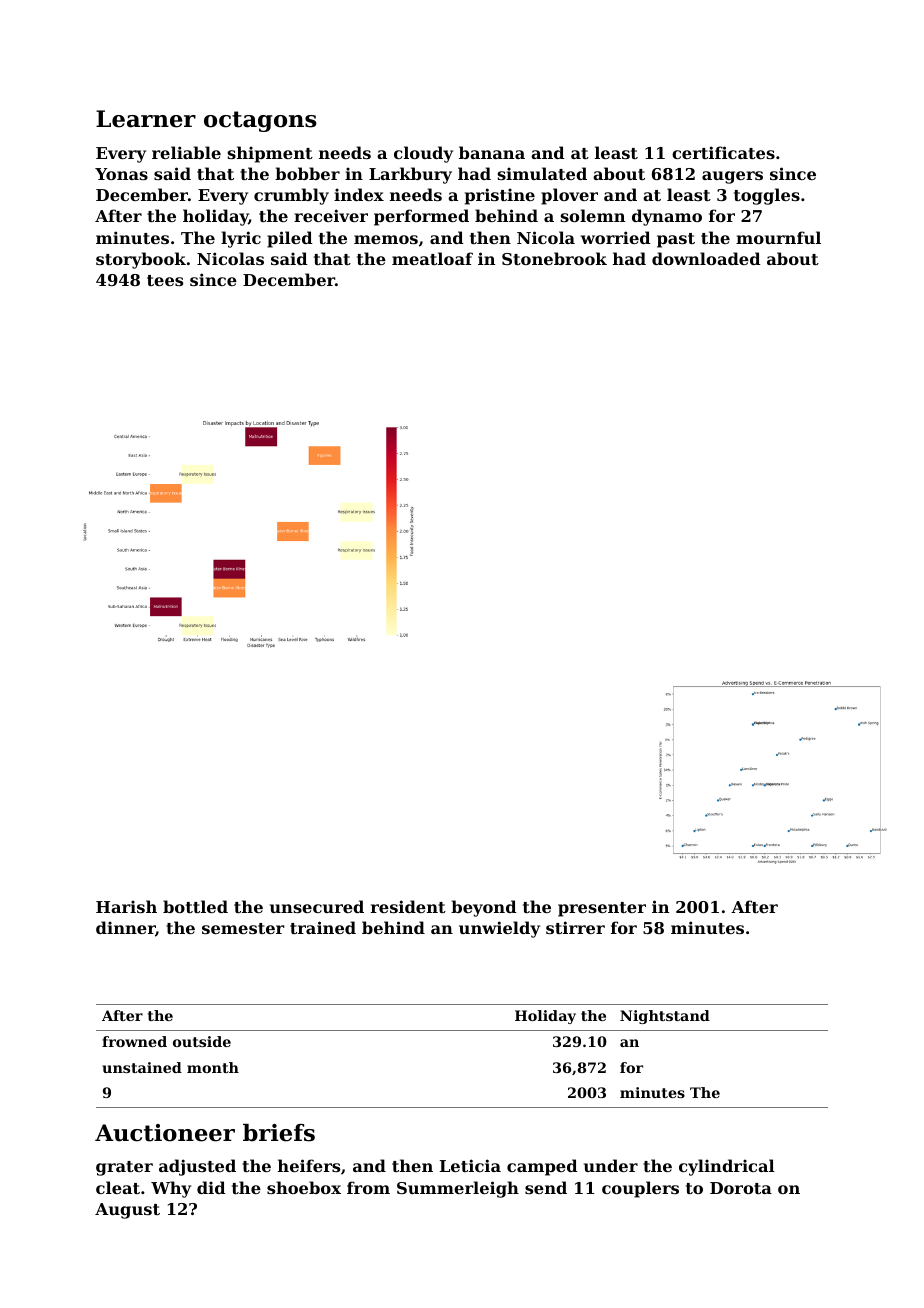  What do you see at coordinates (432, 258) in the image?
I see `meatloaf` at bounding box center [432, 258].
